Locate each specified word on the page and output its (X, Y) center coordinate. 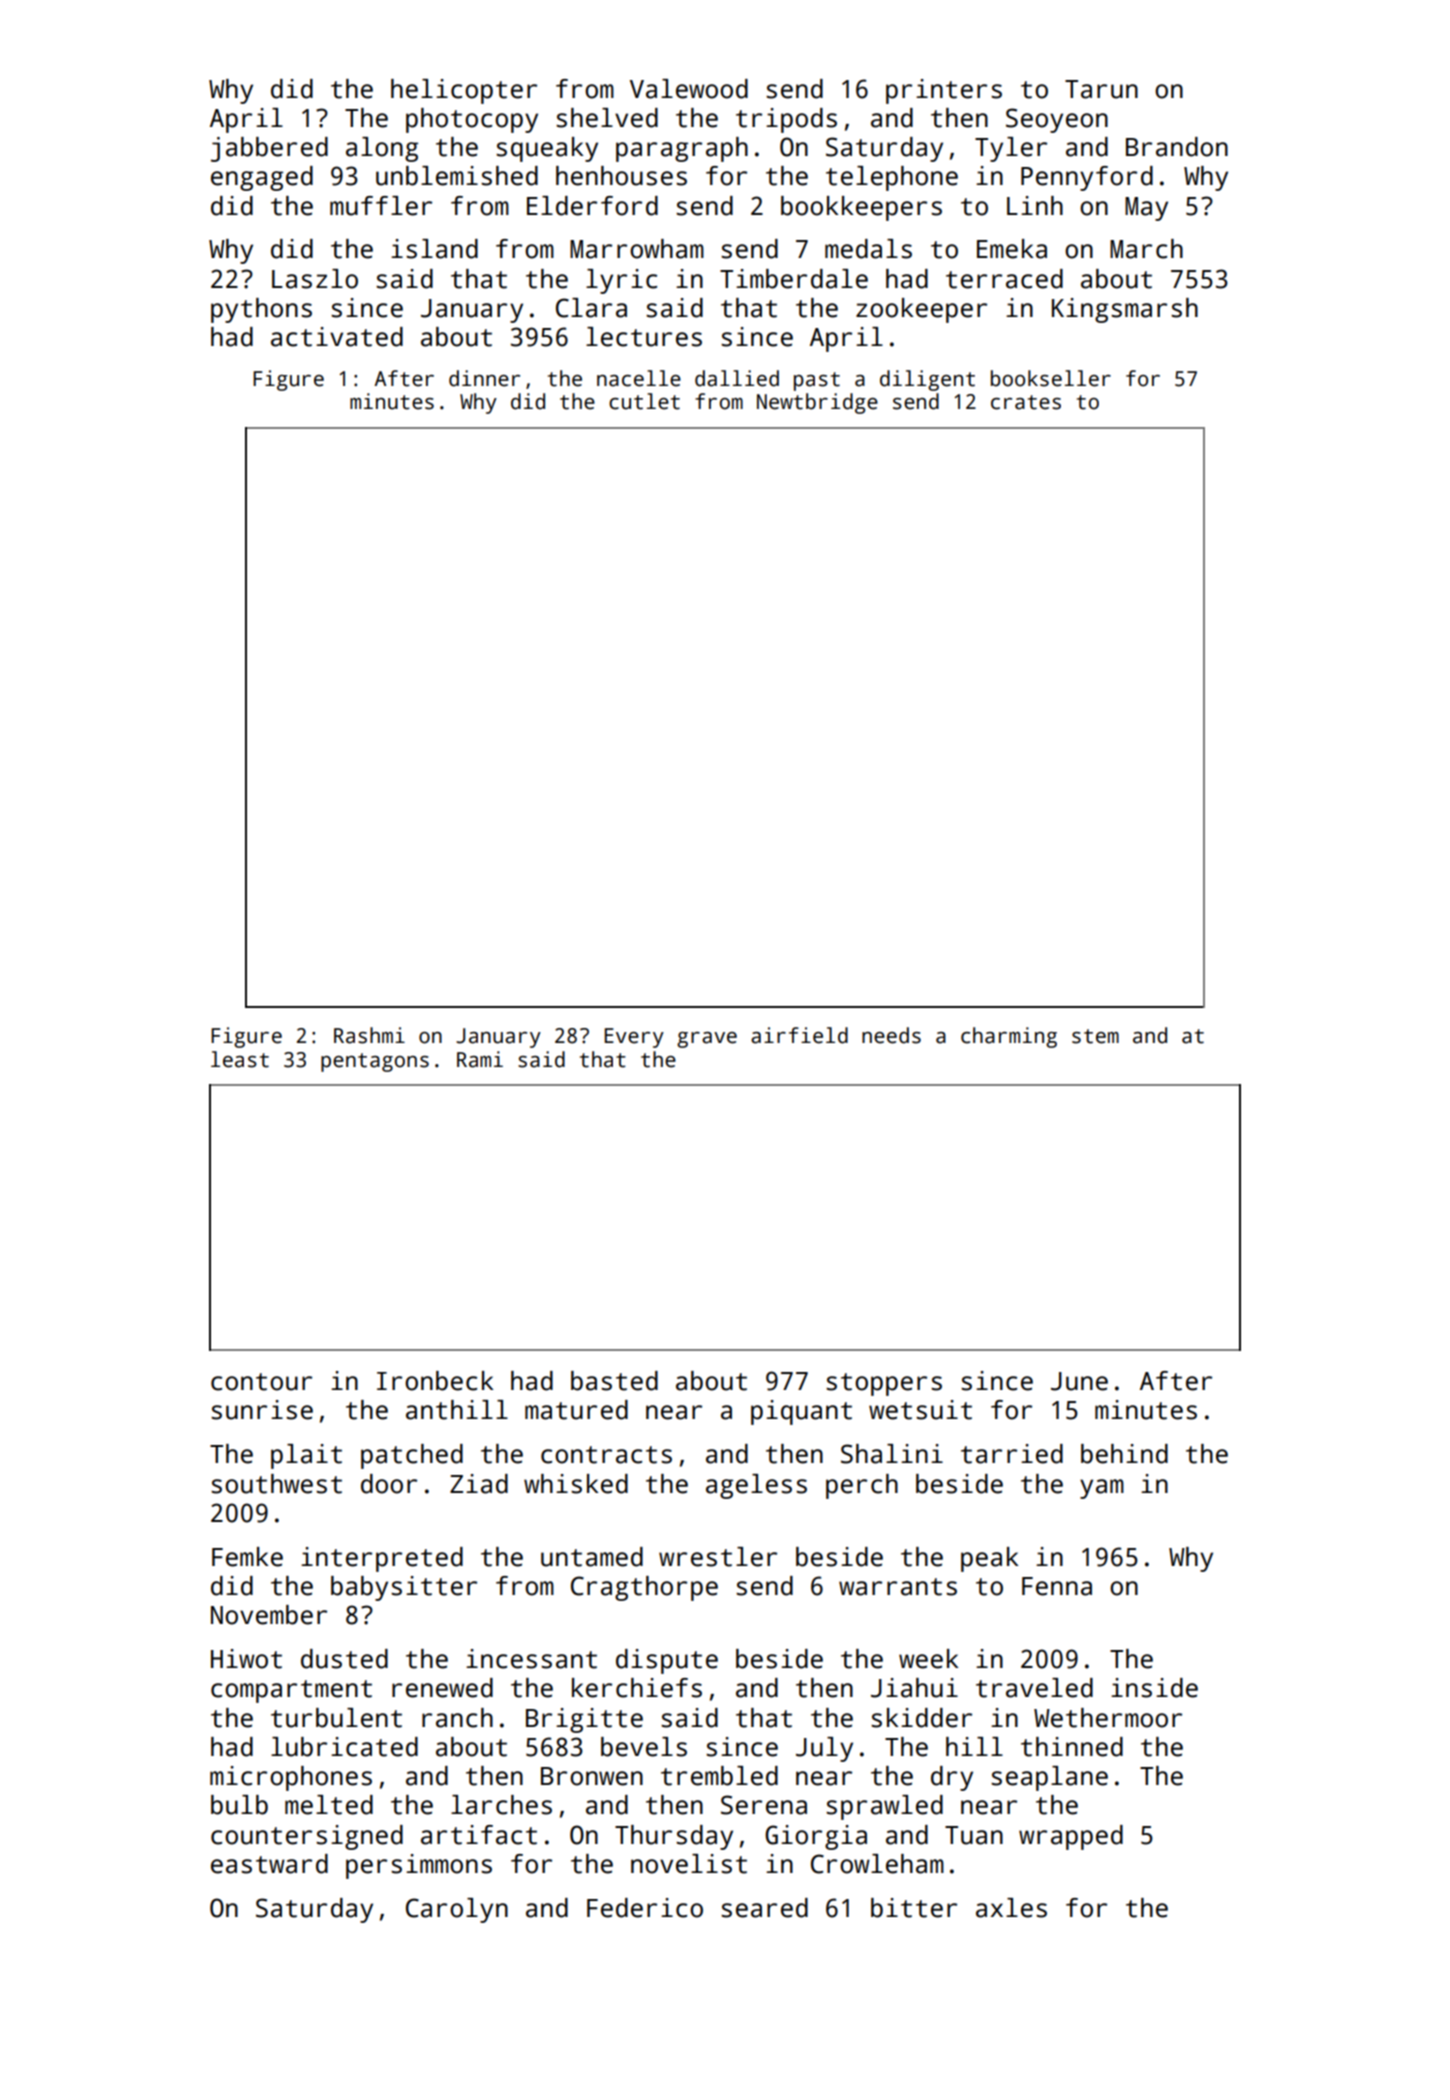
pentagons (375, 1062)
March (1146, 249)
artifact (479, 1835)
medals (868, 249)
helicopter (464, 91)
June (1079, 1381)
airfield (799, 1035)
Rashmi (369, 1035)
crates (1026, 402)
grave (707, 1040)
